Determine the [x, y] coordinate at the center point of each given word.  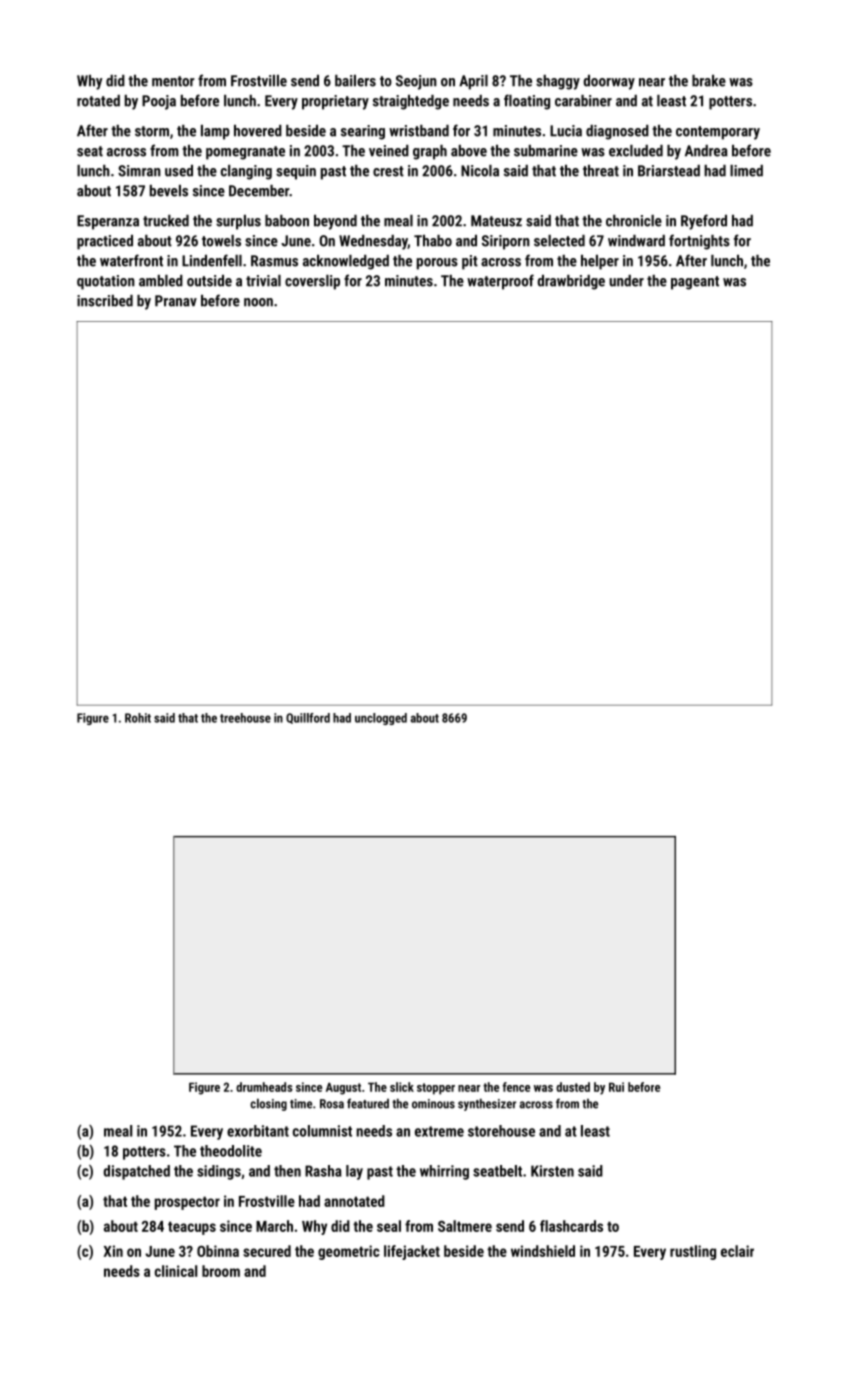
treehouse [245, 718]
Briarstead [669, 171]
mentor [173, 81]
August [343, 1088]
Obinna [218, 1251]
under [626, 281]
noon [258, 302]
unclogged [381, 719]
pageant [695, 283]
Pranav [176, 301]
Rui [616, 1087]
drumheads [264, 1087]
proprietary [335, 102]
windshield [543, 1251]
